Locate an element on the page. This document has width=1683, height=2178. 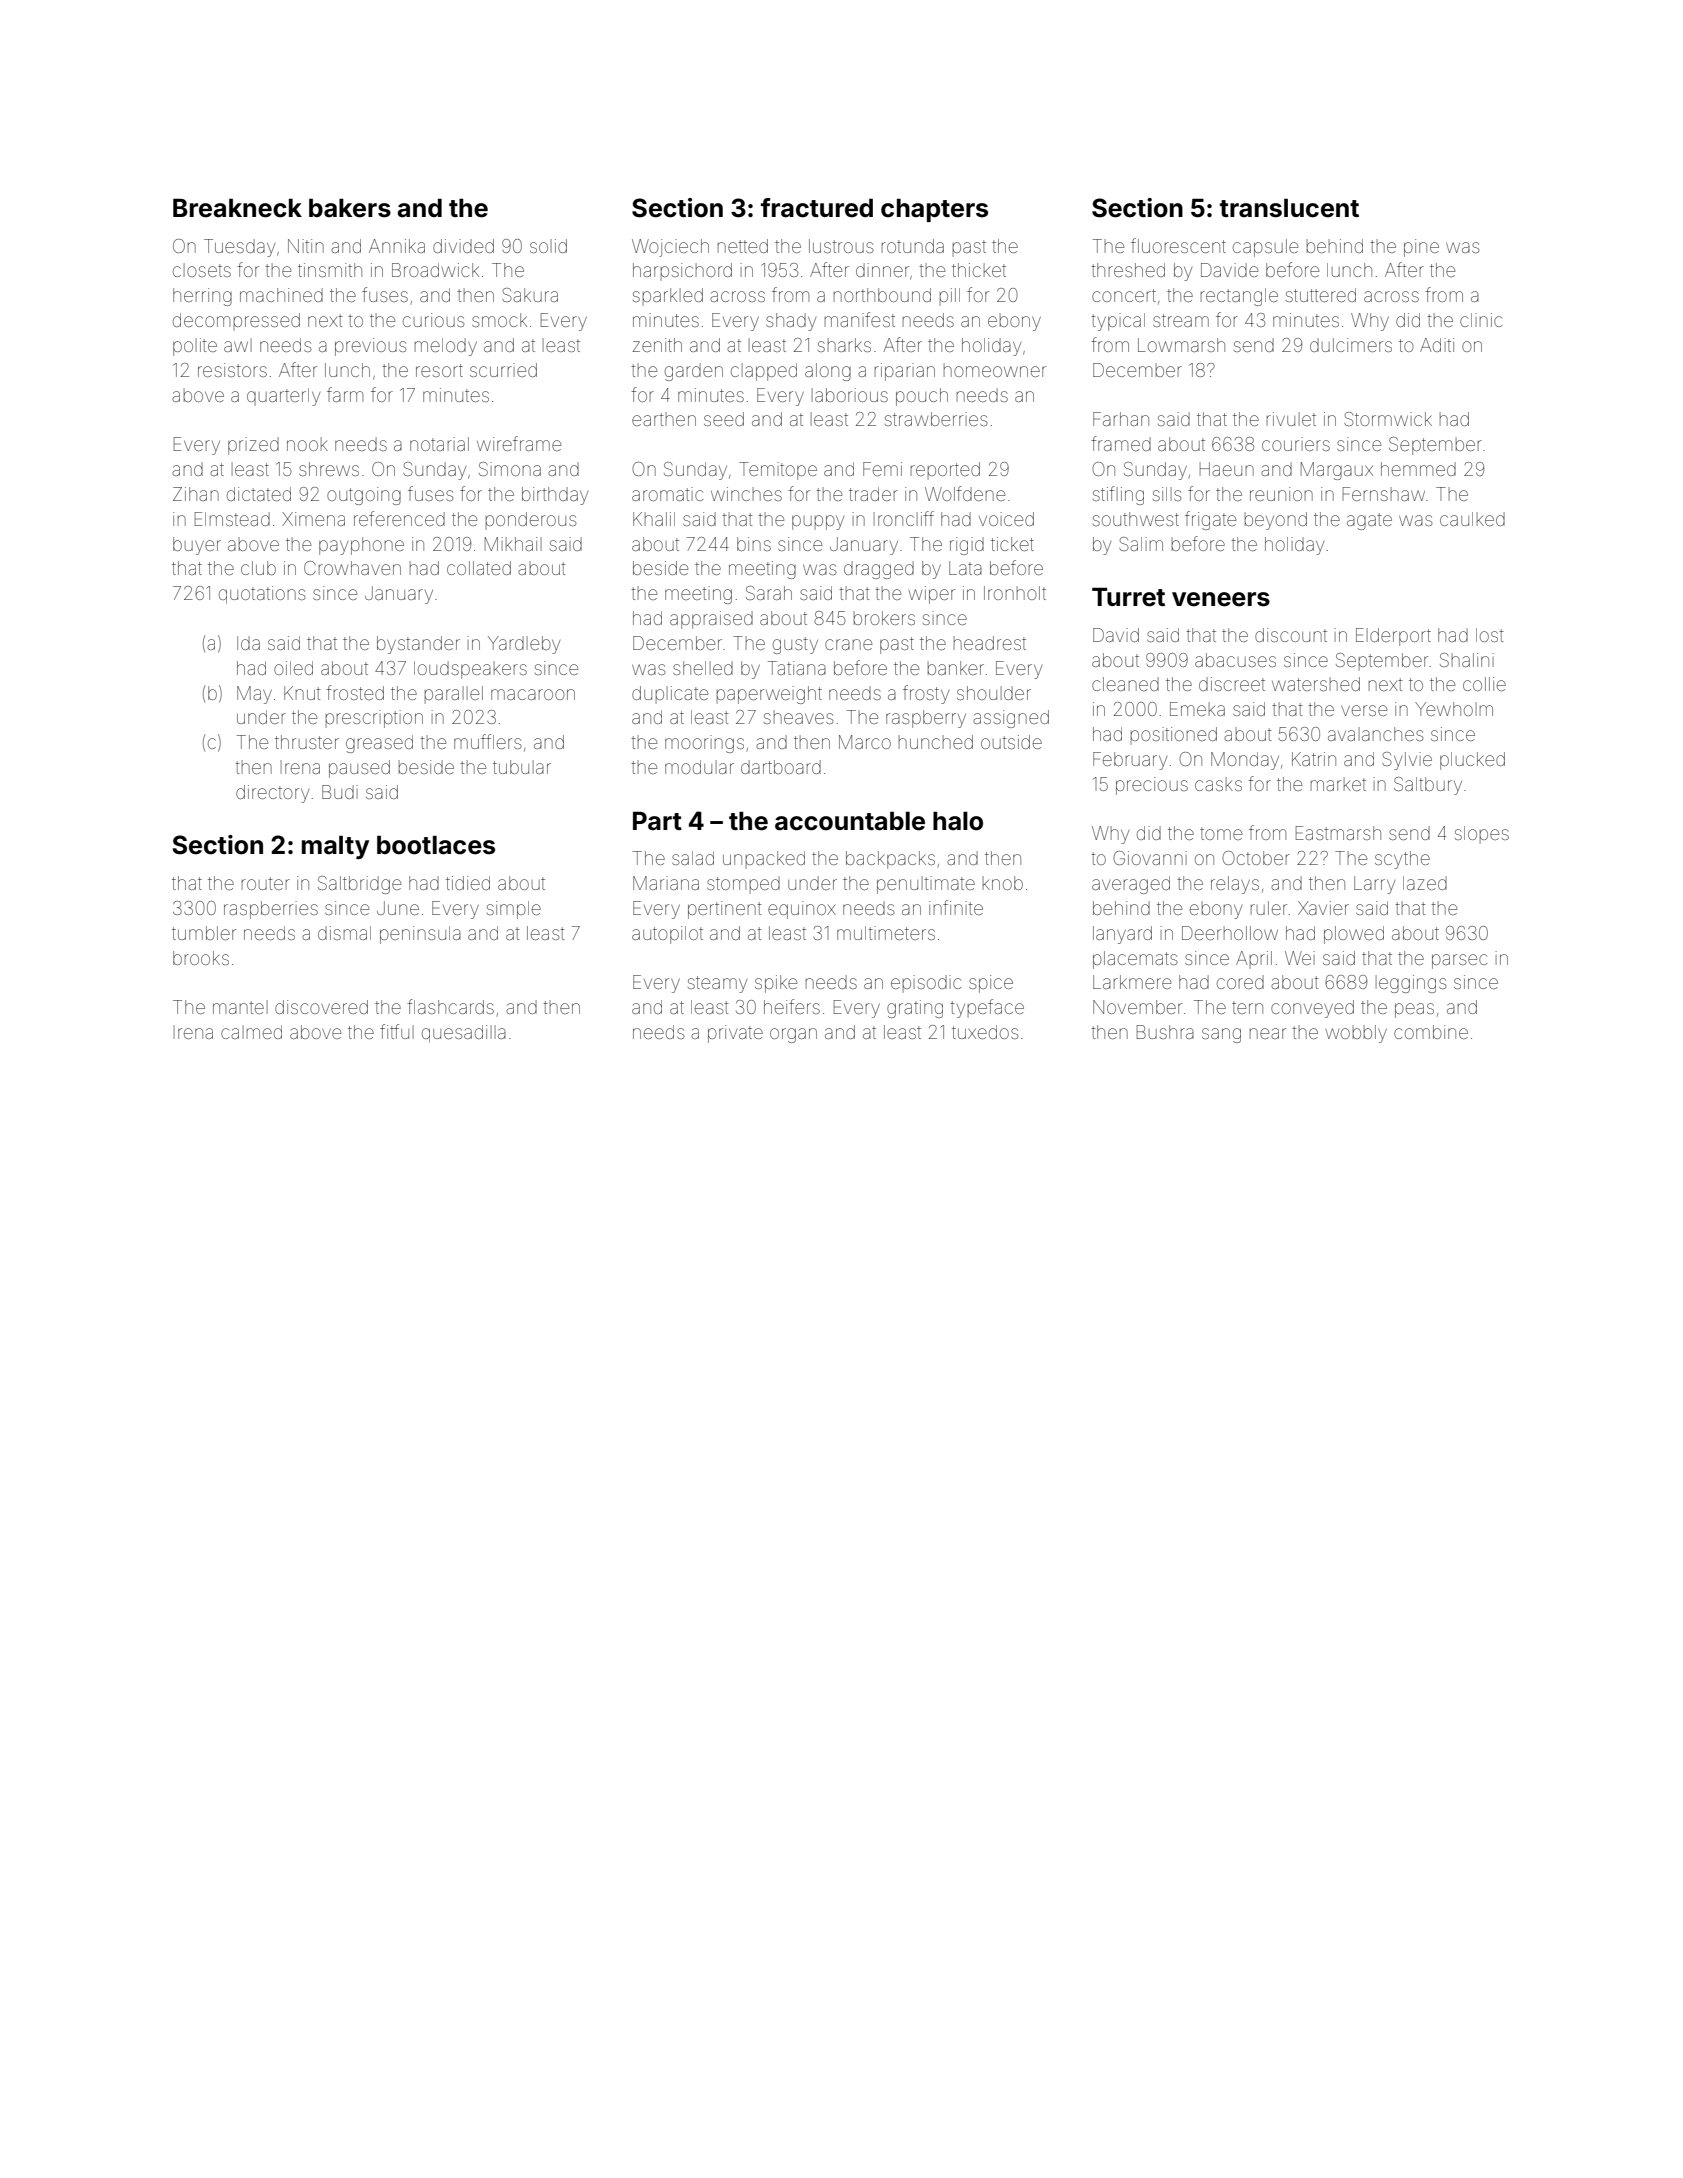
Wojciech is located at coordinates (670, 248).
